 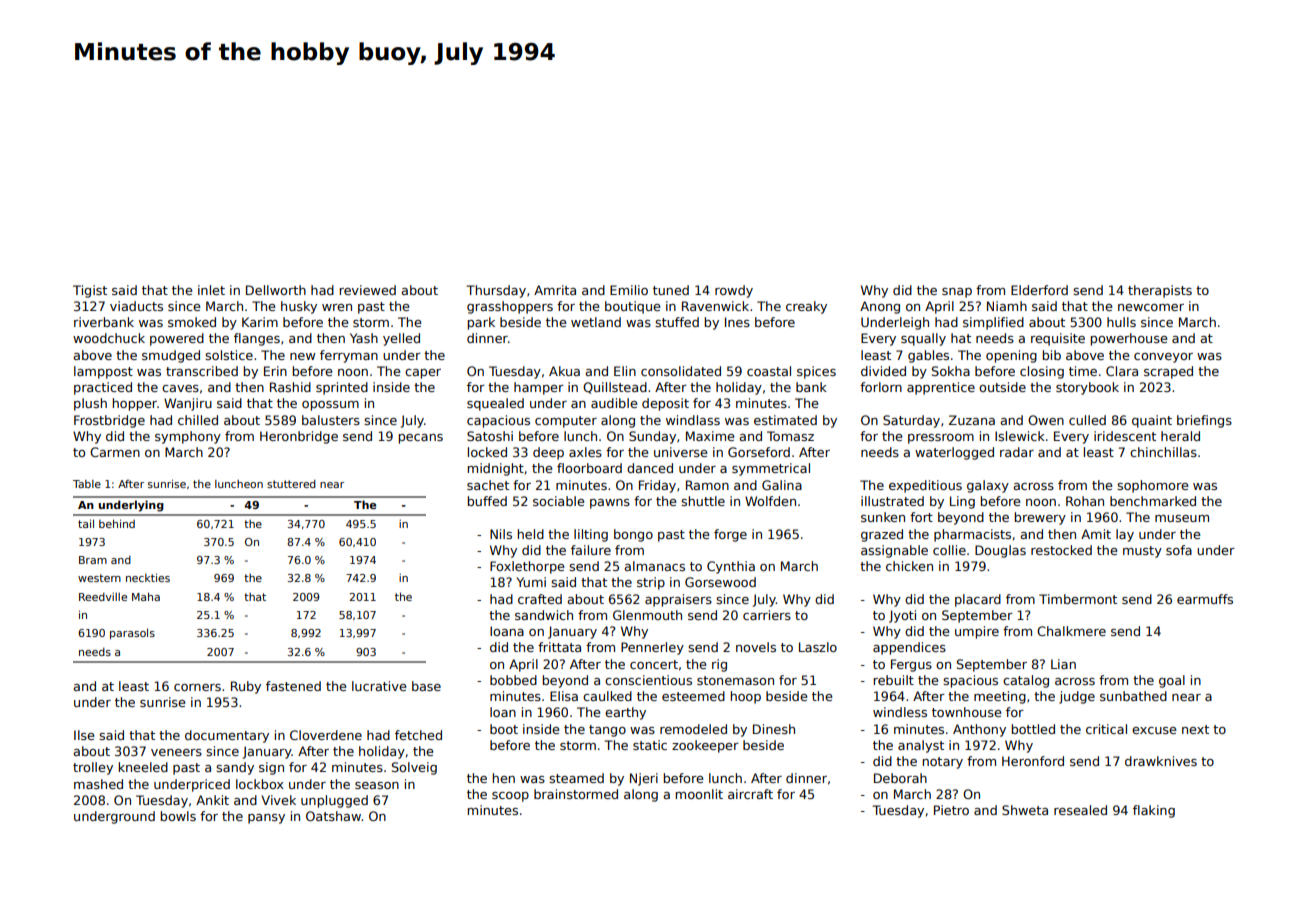 I want to click on windless, so click(x=900, y=712).
